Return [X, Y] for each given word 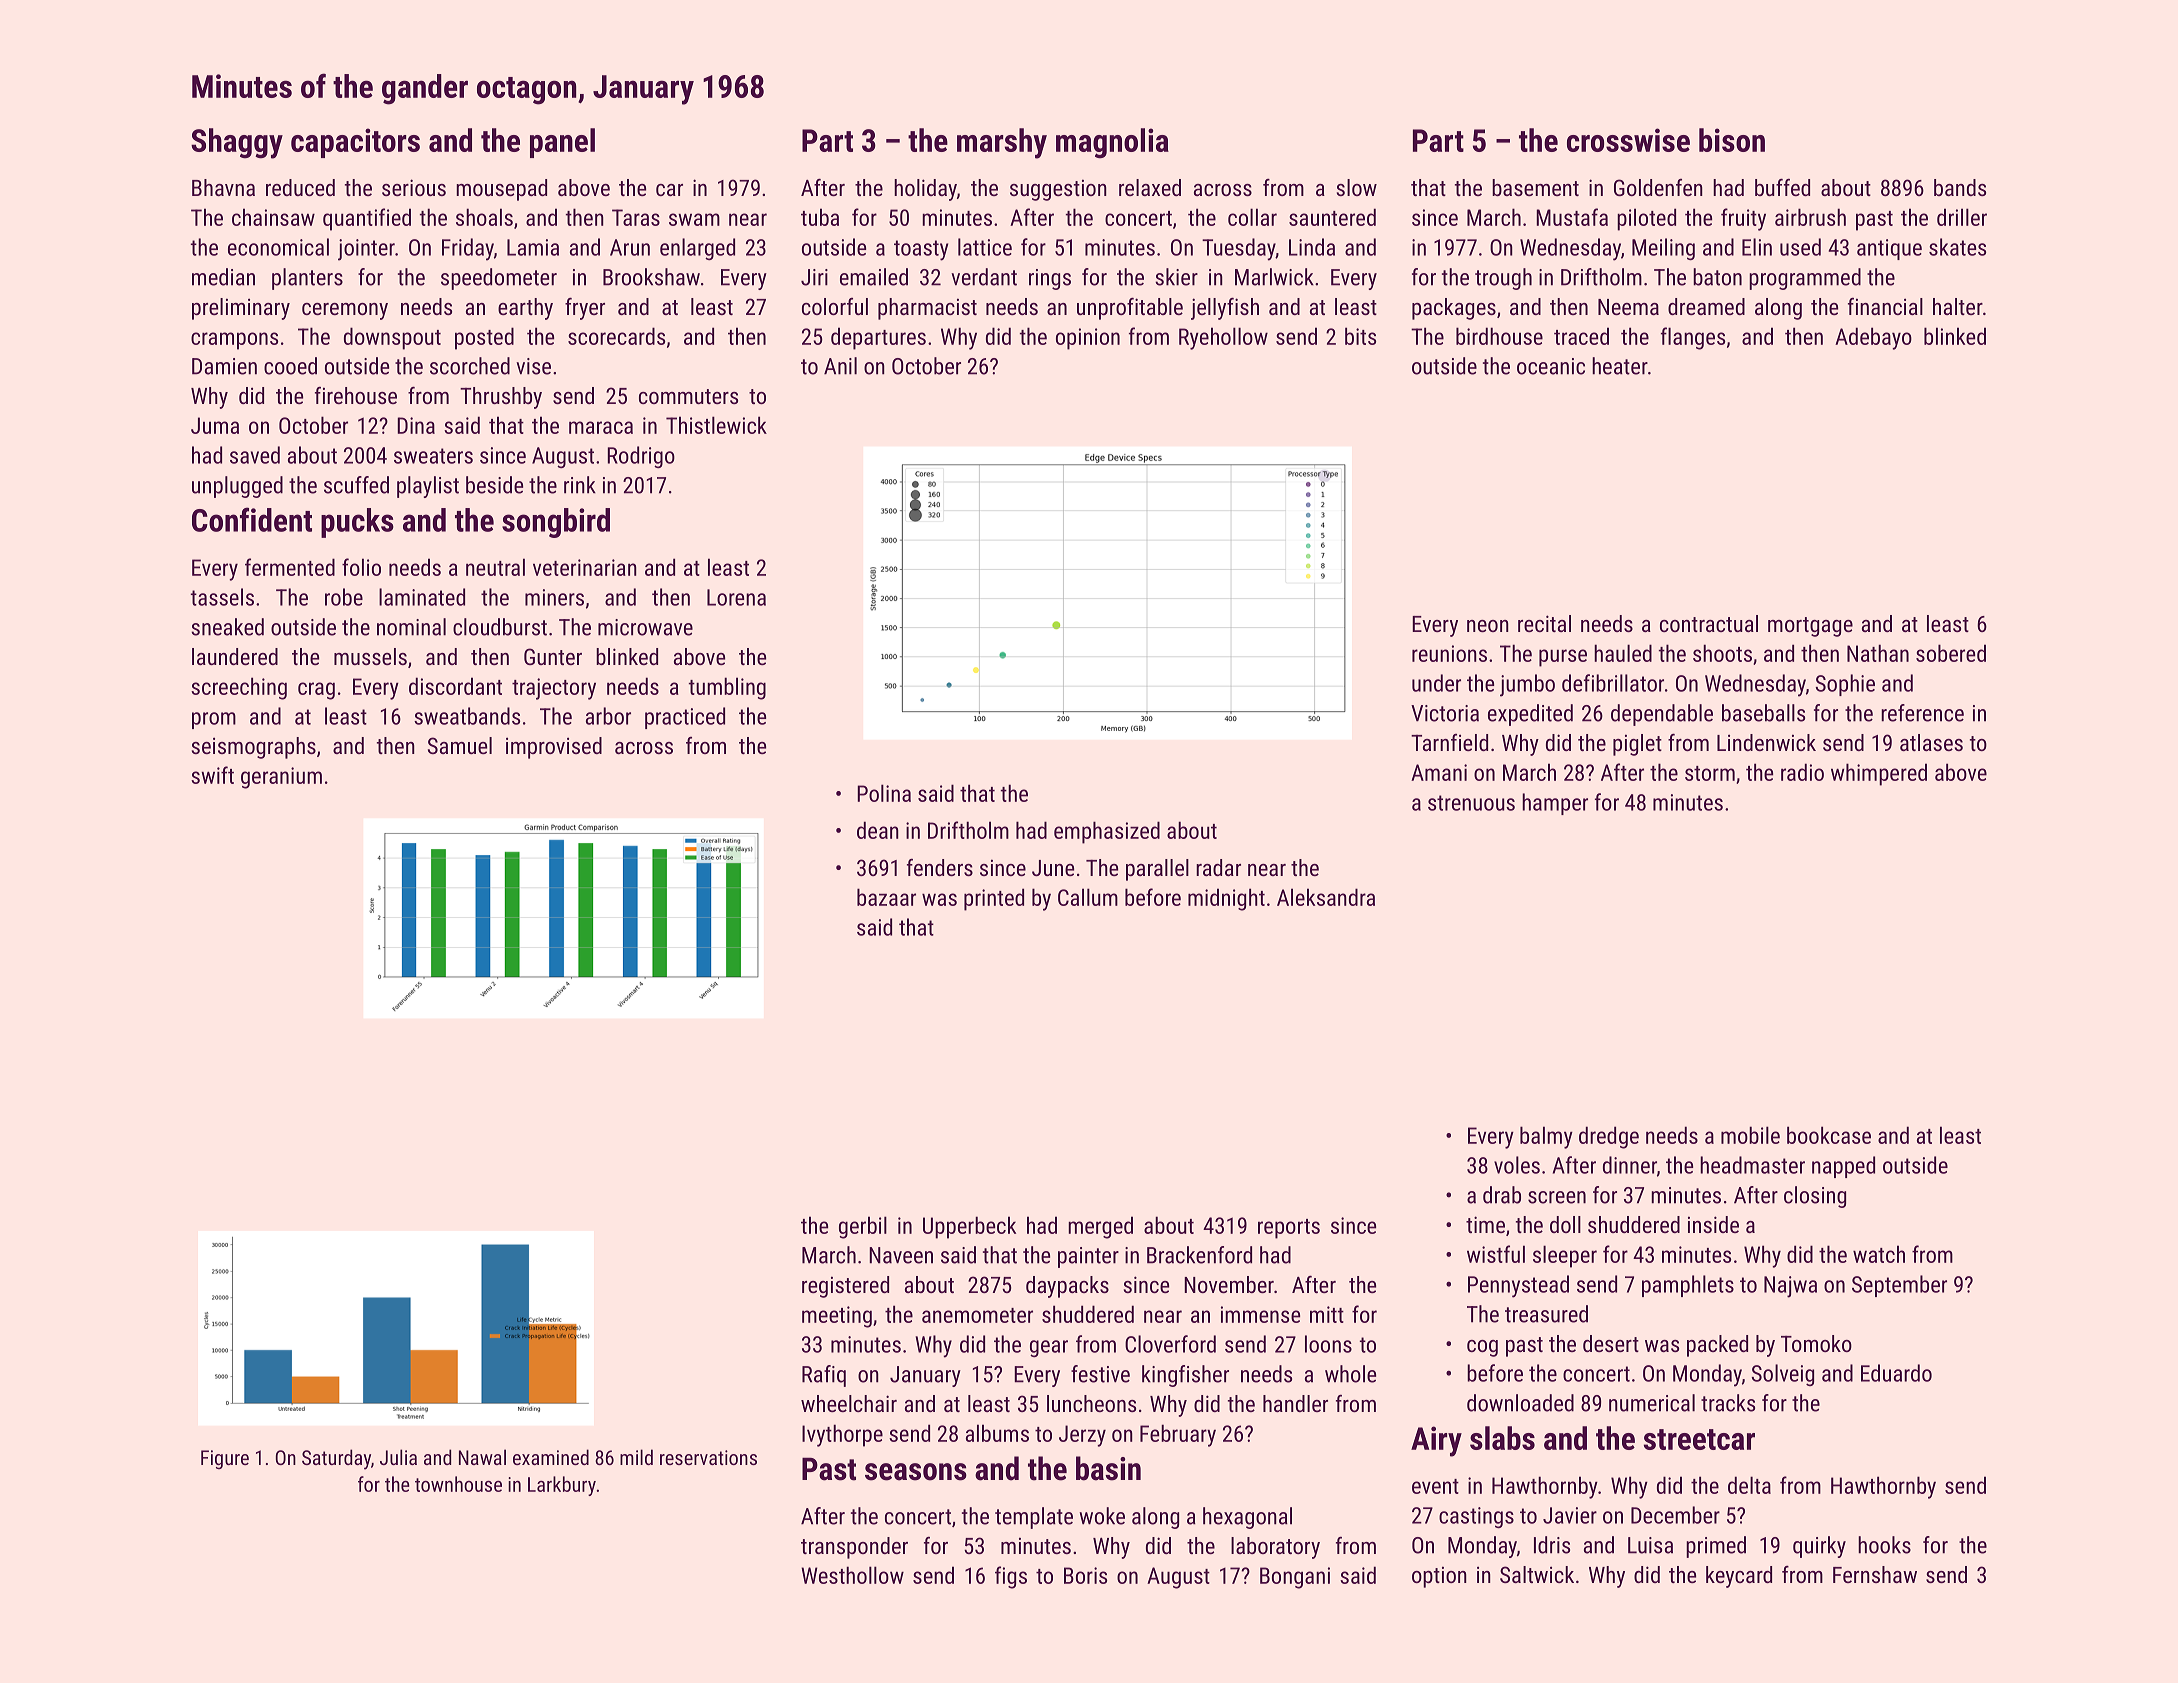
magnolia [1112, 143]
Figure [225, 1459]
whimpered [1879, 774]
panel [562, 143]
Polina [884, 793]
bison [1732, 140]
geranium [281, 778]
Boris [1085, 1575]
